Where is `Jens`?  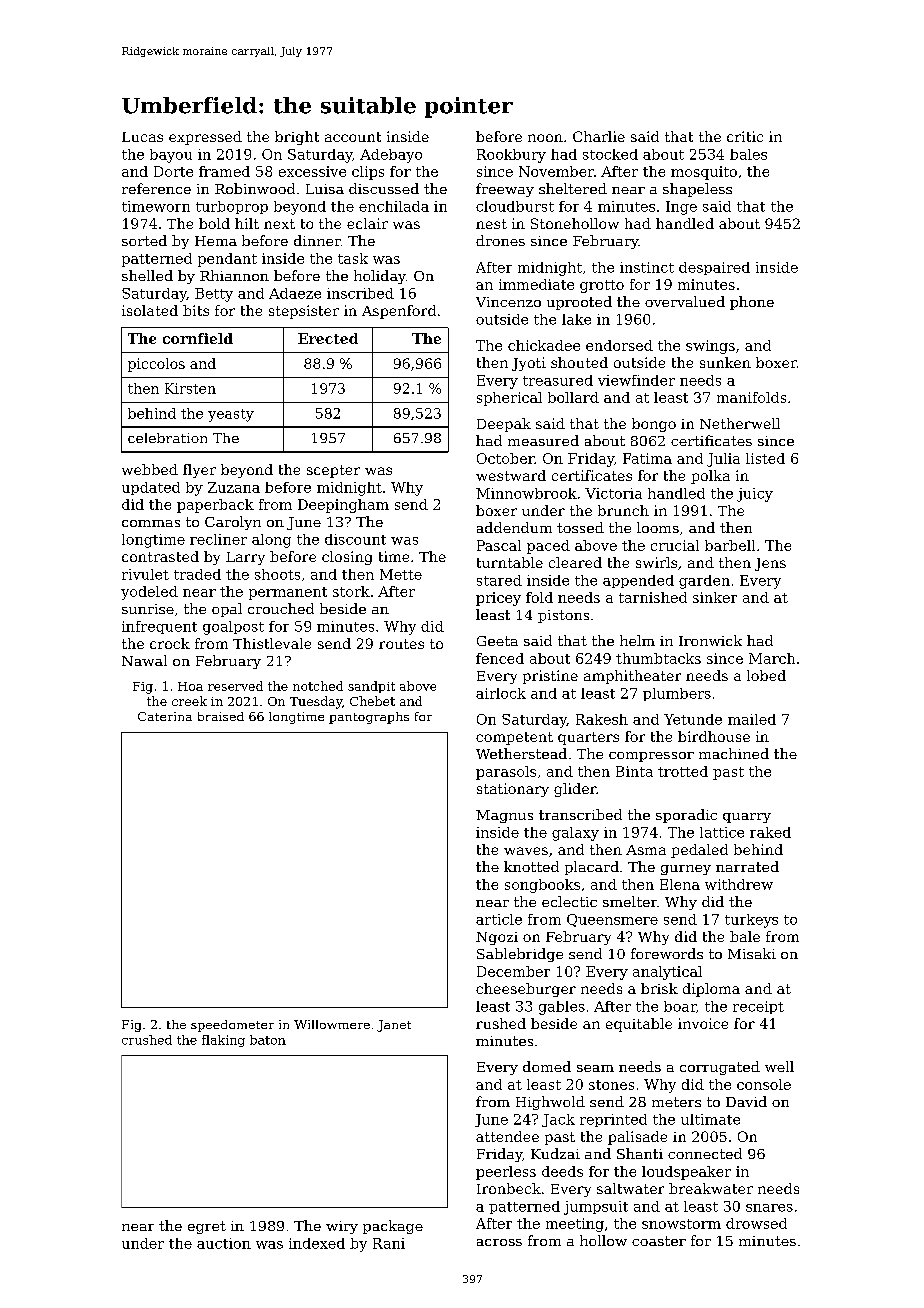
Jens is located at coordinates (770, 564).
